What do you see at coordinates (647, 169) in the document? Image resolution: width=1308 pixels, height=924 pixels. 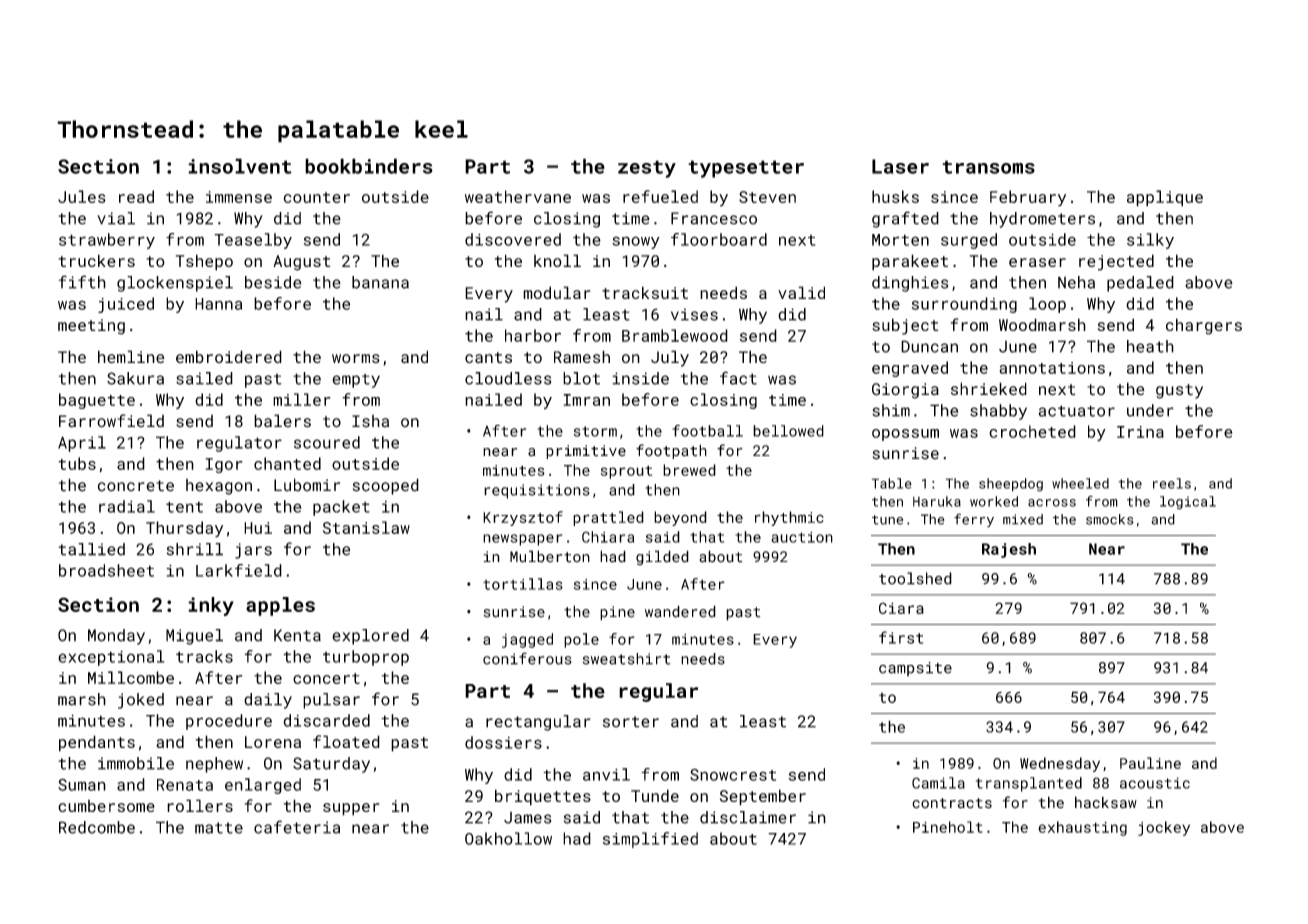 I see `zesty` at bounding box center [647, 169].
